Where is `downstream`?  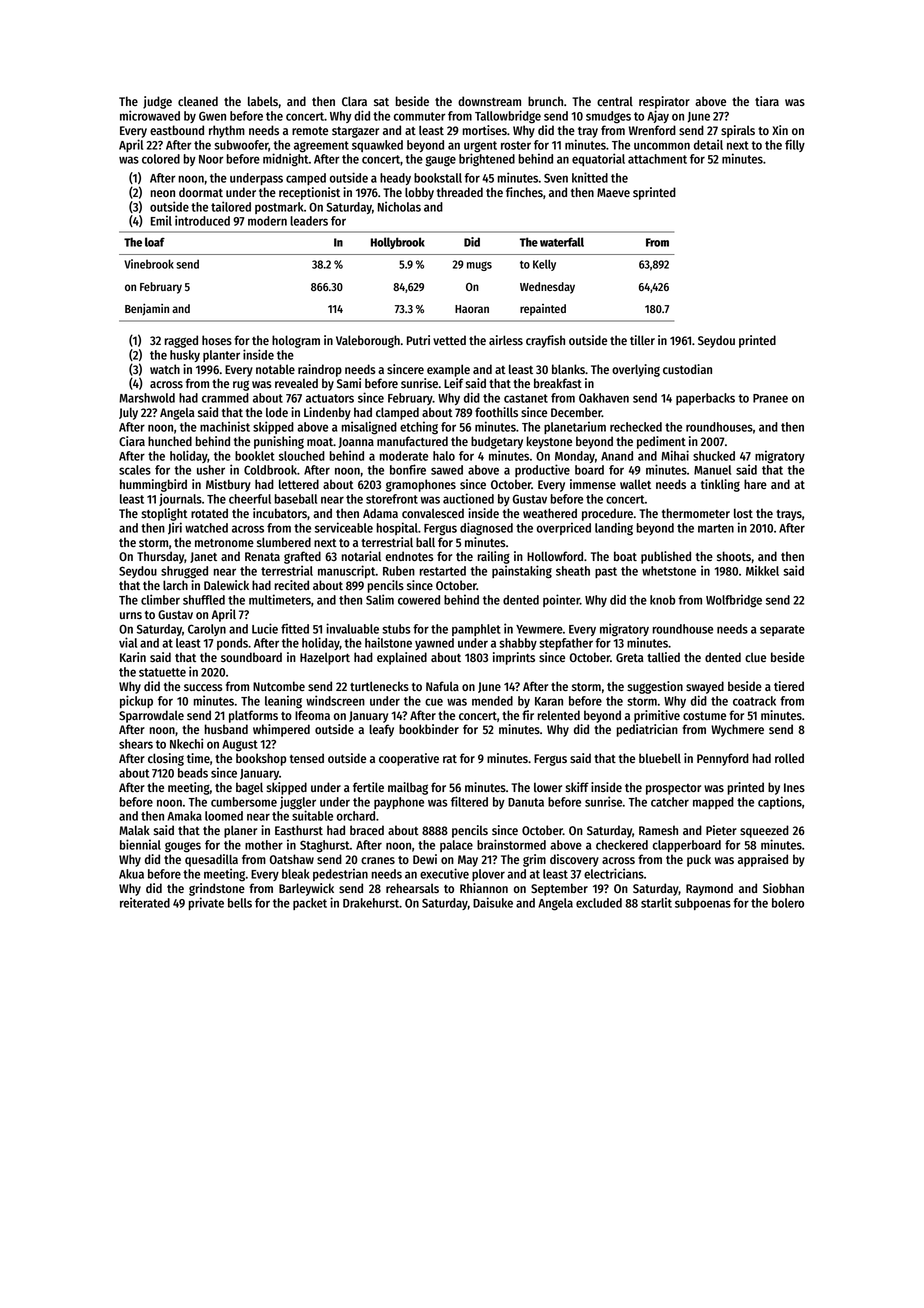
downstream is located at coordinates (489, 101).
